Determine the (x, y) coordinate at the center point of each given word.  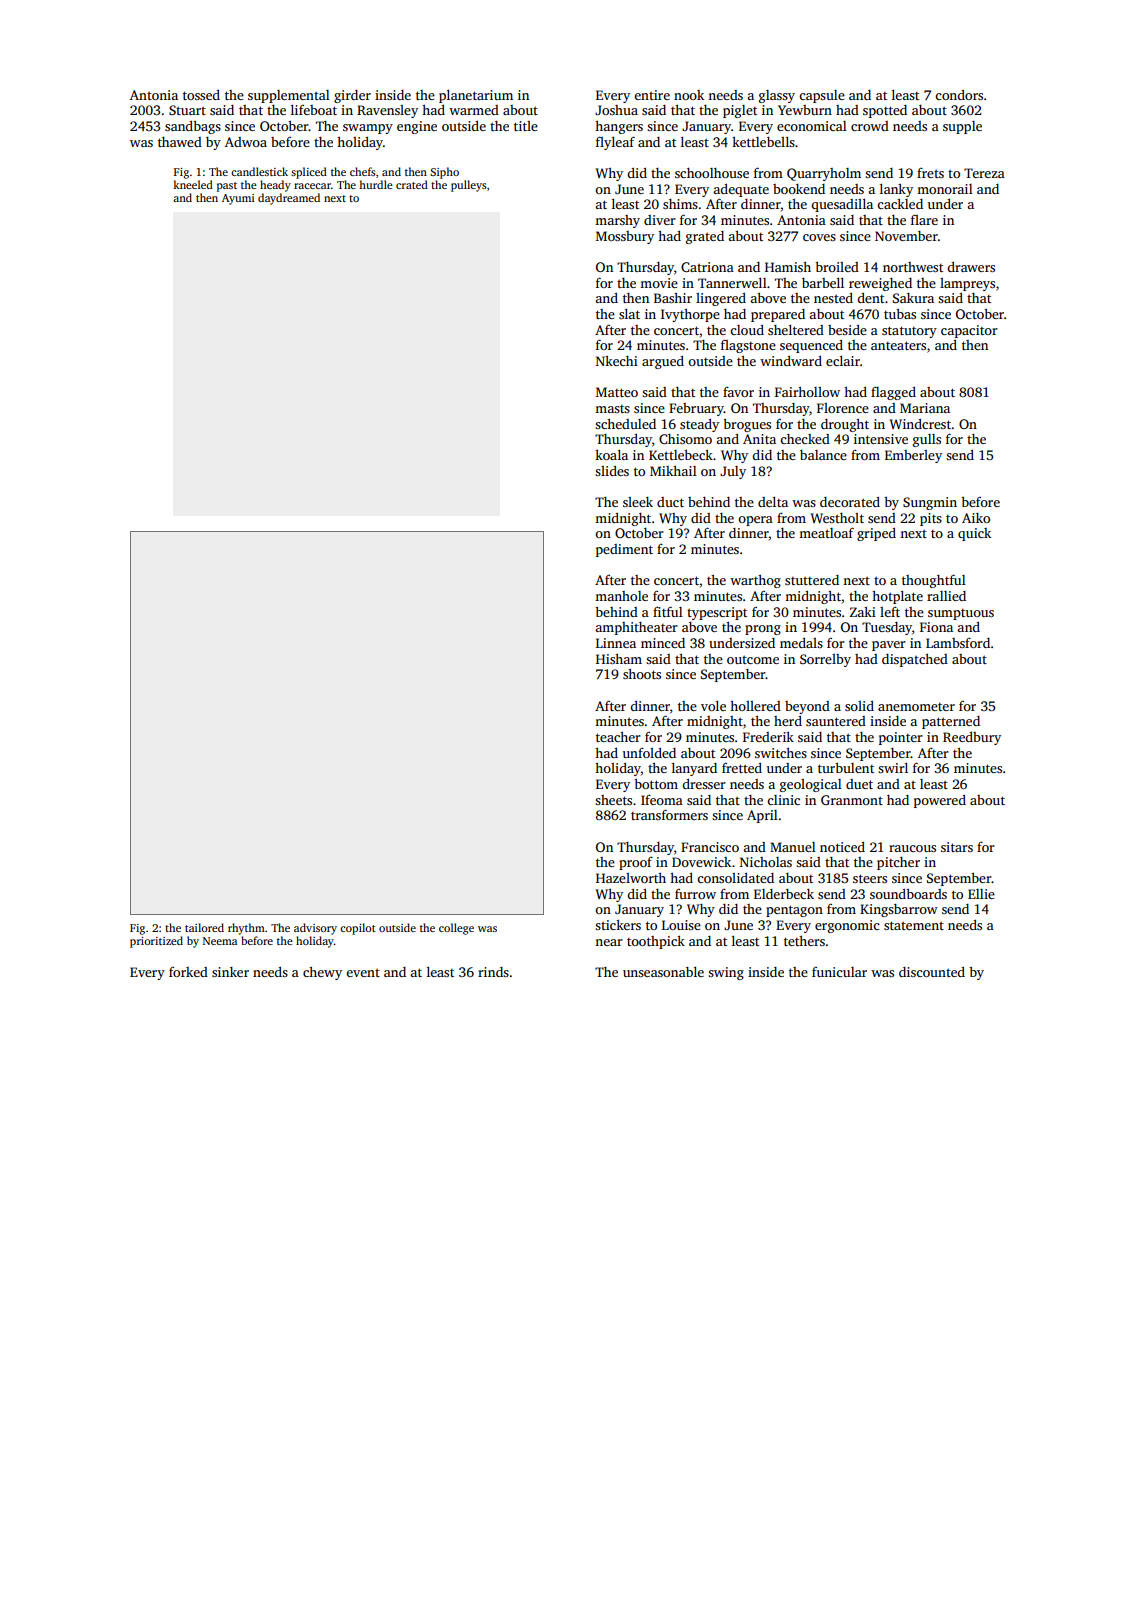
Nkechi (617, 361)
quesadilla (842, 205)
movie (659, 283)
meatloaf (826, 532)
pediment (624, 550)
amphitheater (636, 628)
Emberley (913, 456)
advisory (315, 929)
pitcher (898, 863)
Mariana (925, 408)
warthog (755, 581)
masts (612, 409)
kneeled (193, 184)
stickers (618, 925)
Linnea (616, 643)
